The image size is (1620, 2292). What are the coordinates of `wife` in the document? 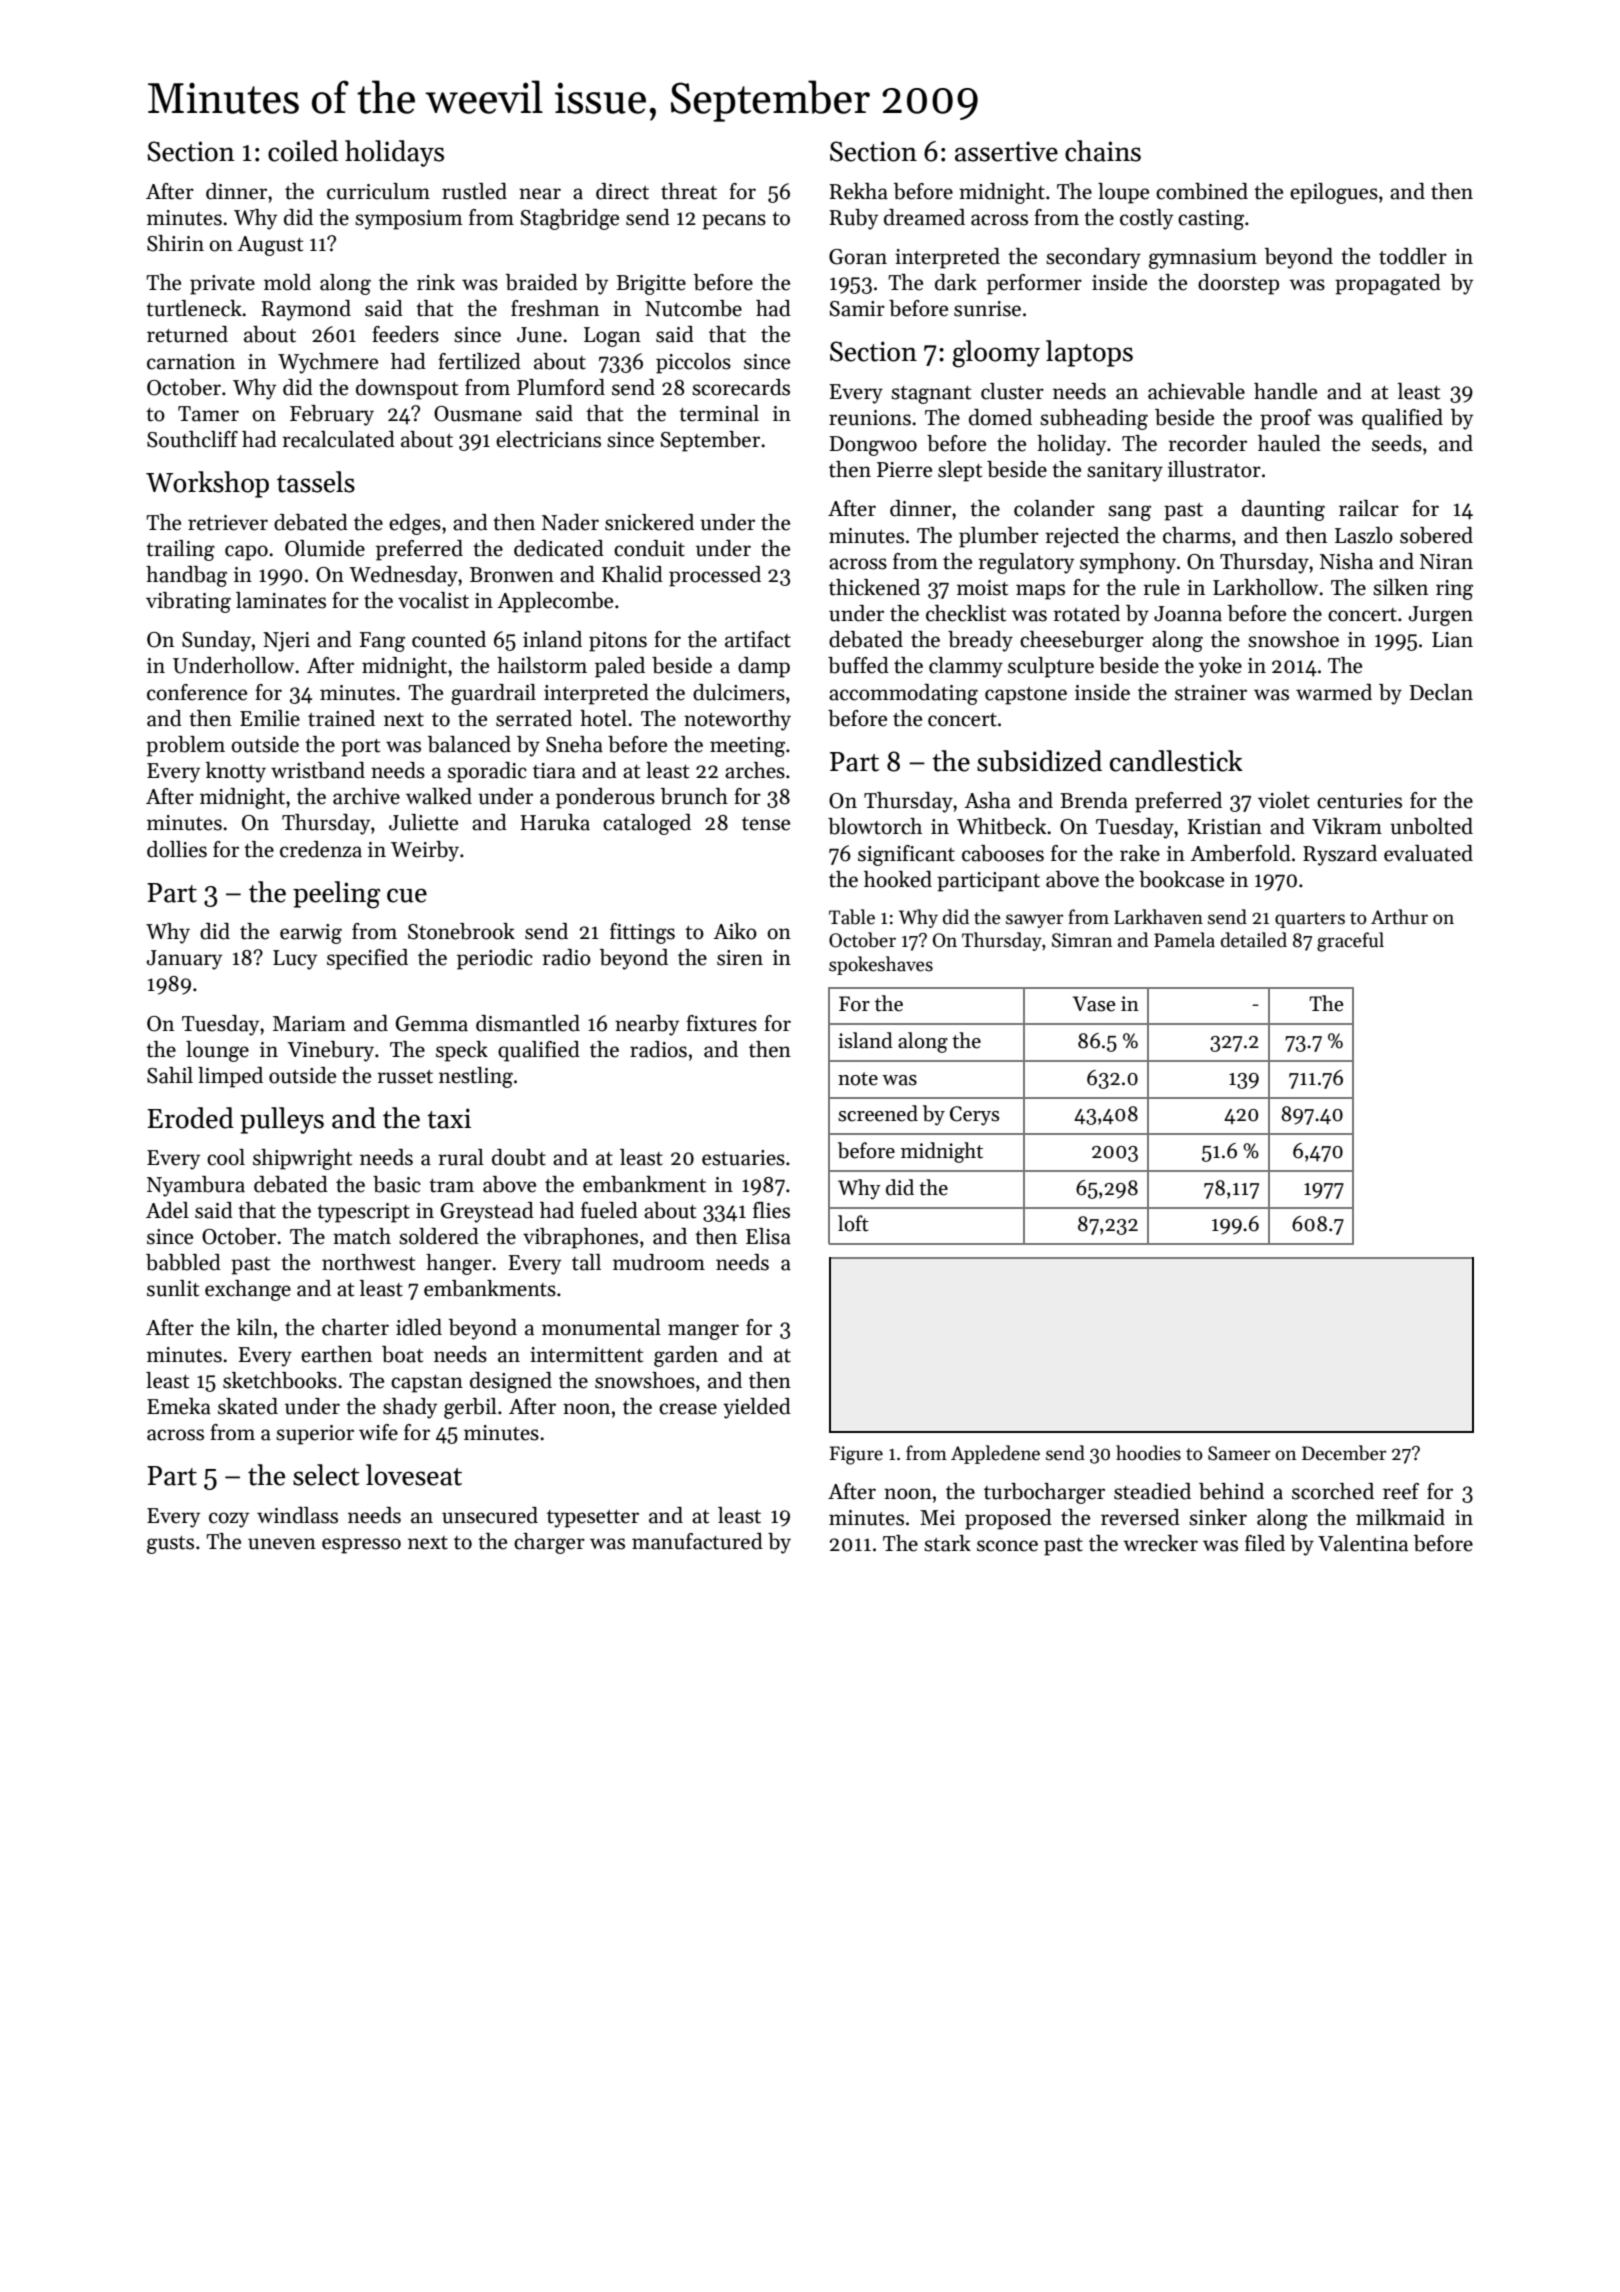 It's located at (378, 1432).
